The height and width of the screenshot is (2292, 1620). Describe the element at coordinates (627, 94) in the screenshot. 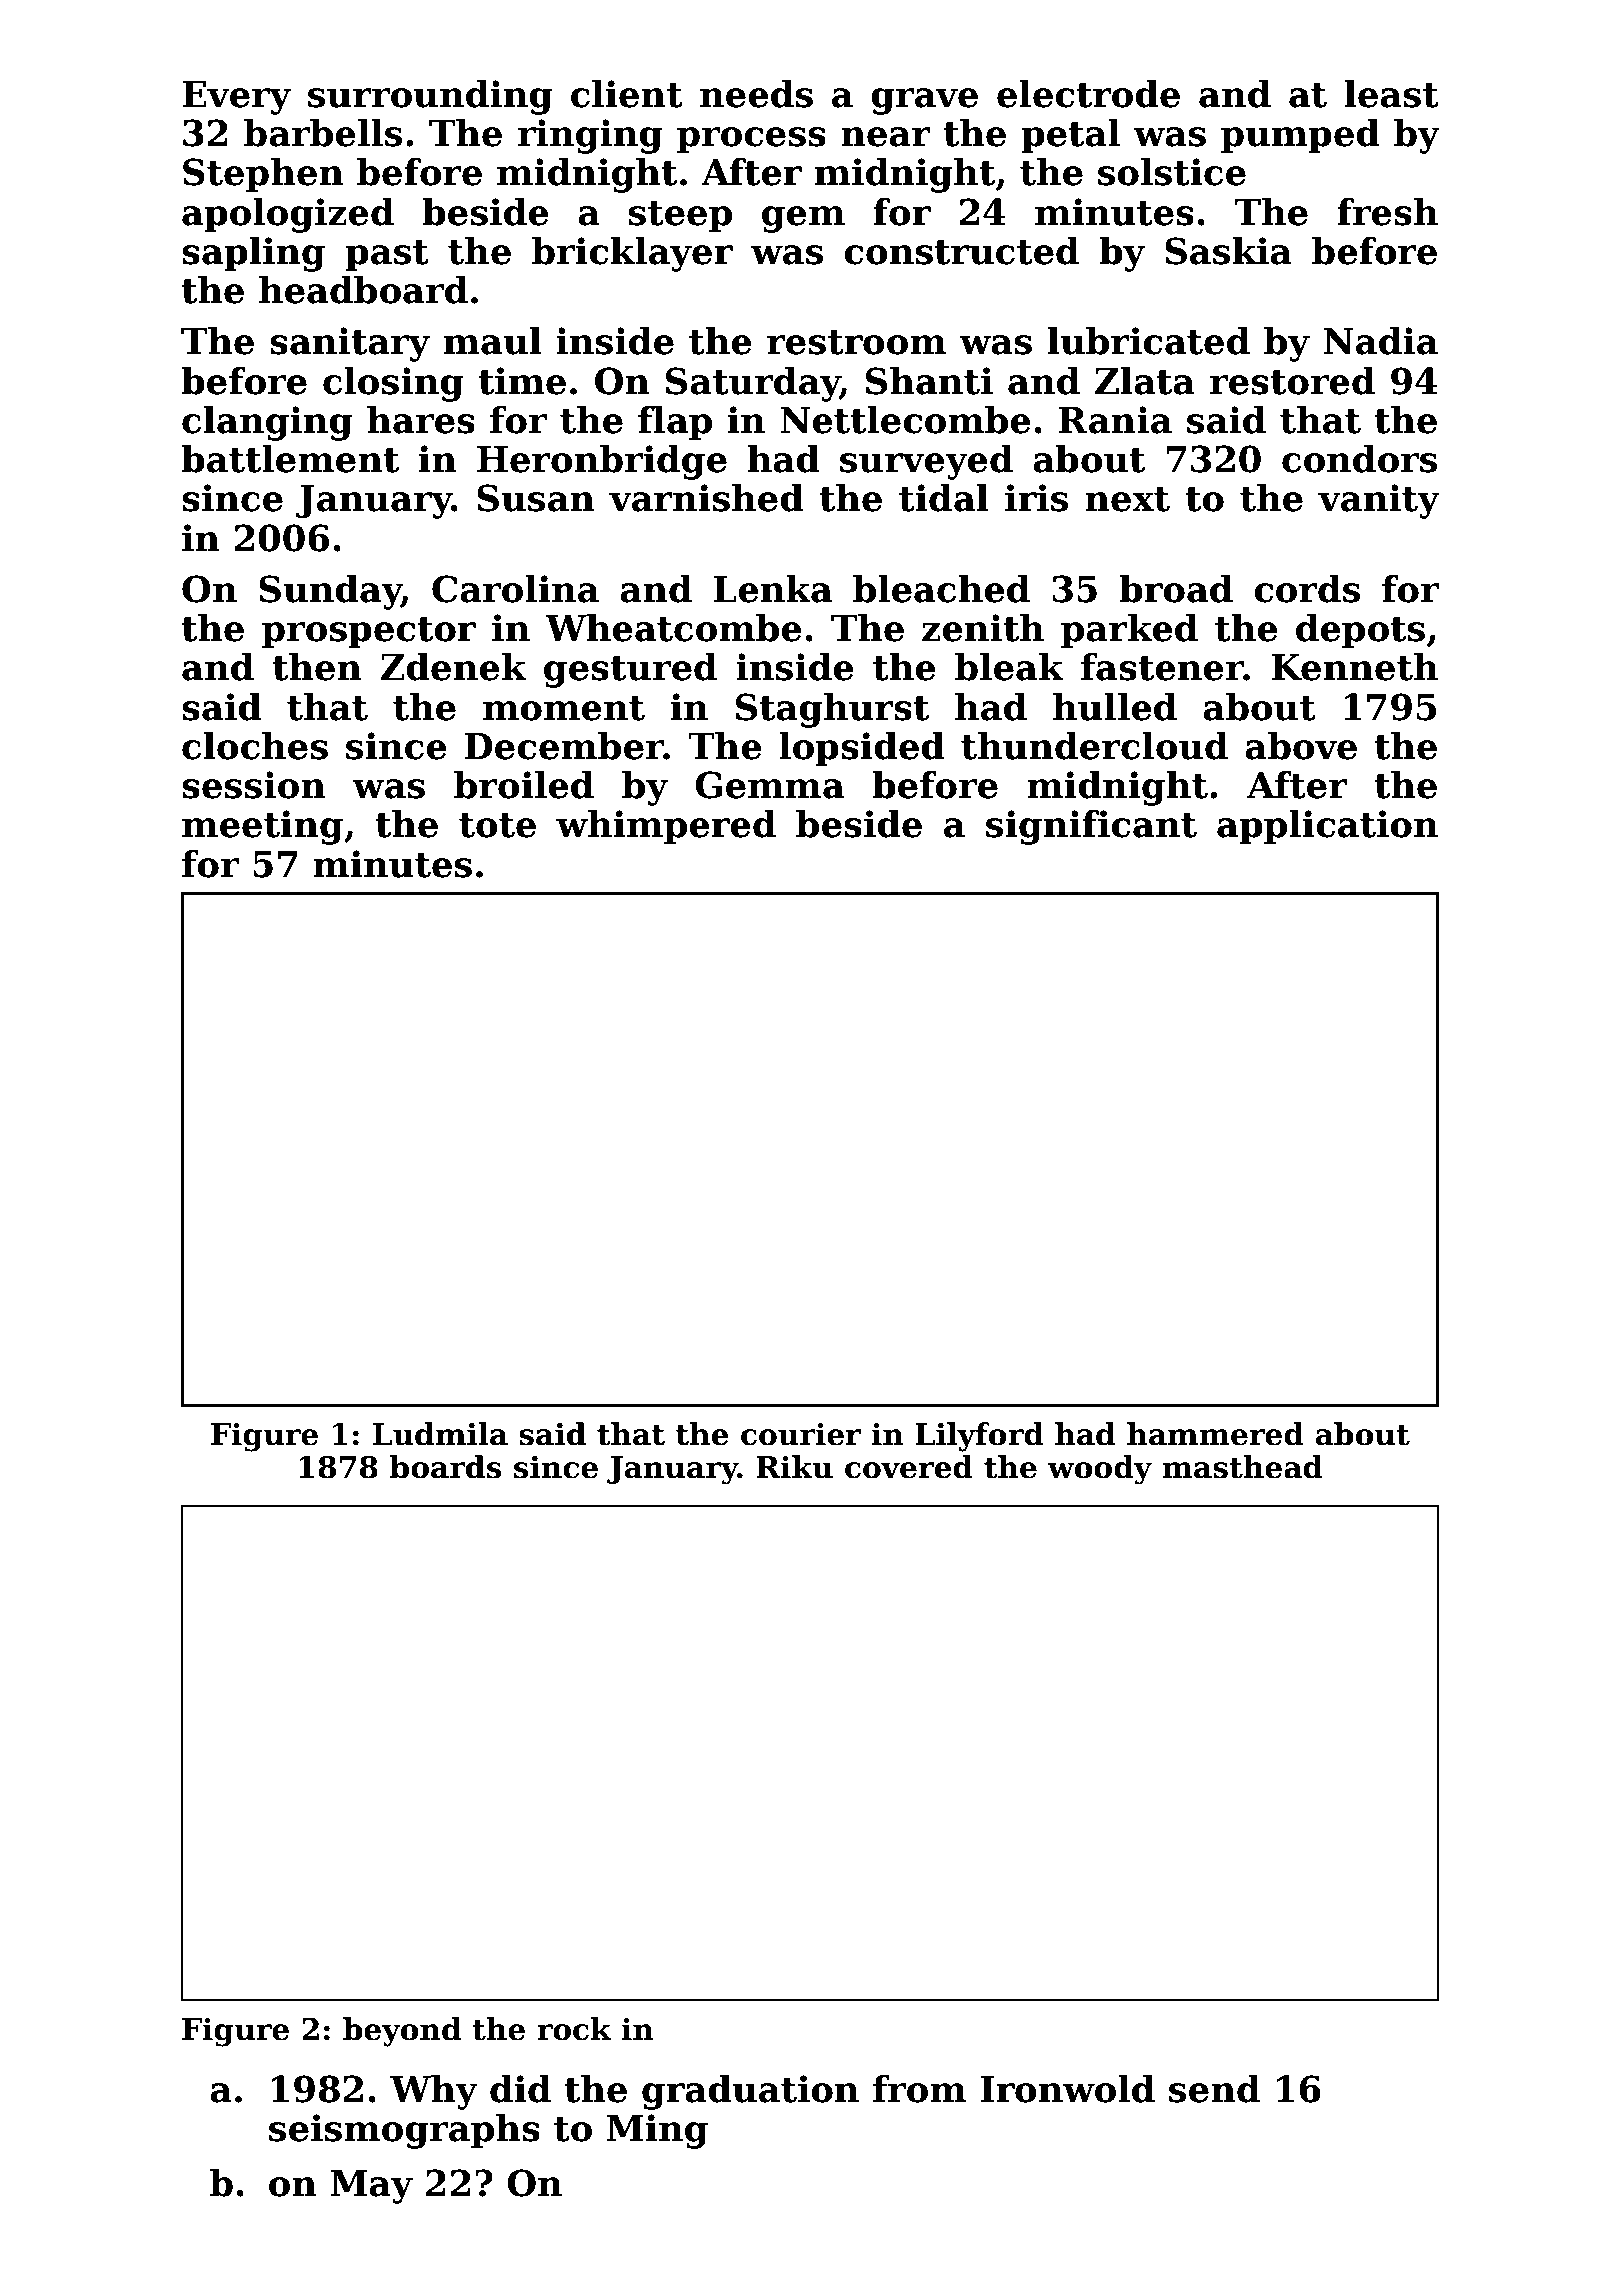

I see `client` at that location.
